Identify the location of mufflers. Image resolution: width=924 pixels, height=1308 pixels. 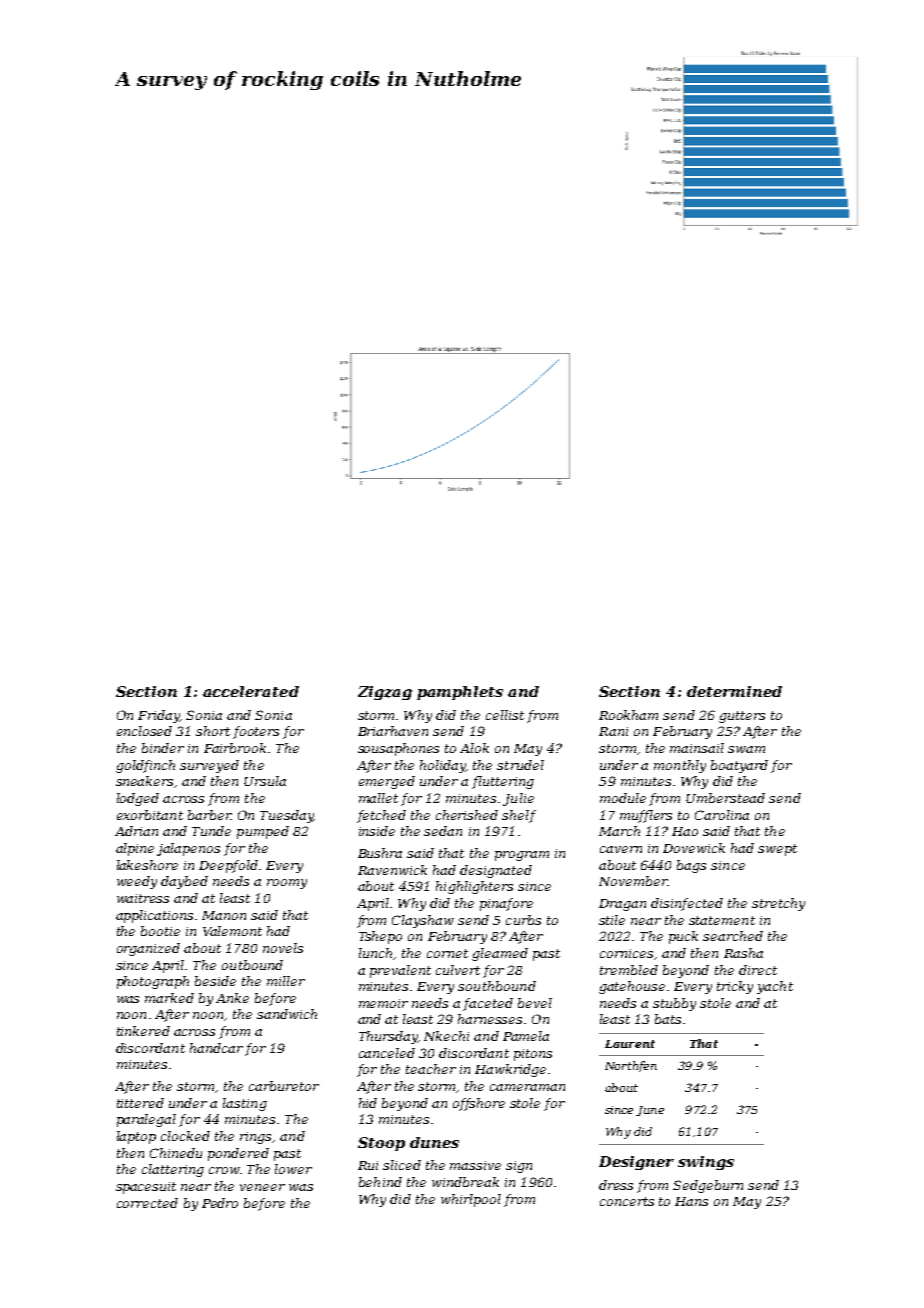
(646, 816).
